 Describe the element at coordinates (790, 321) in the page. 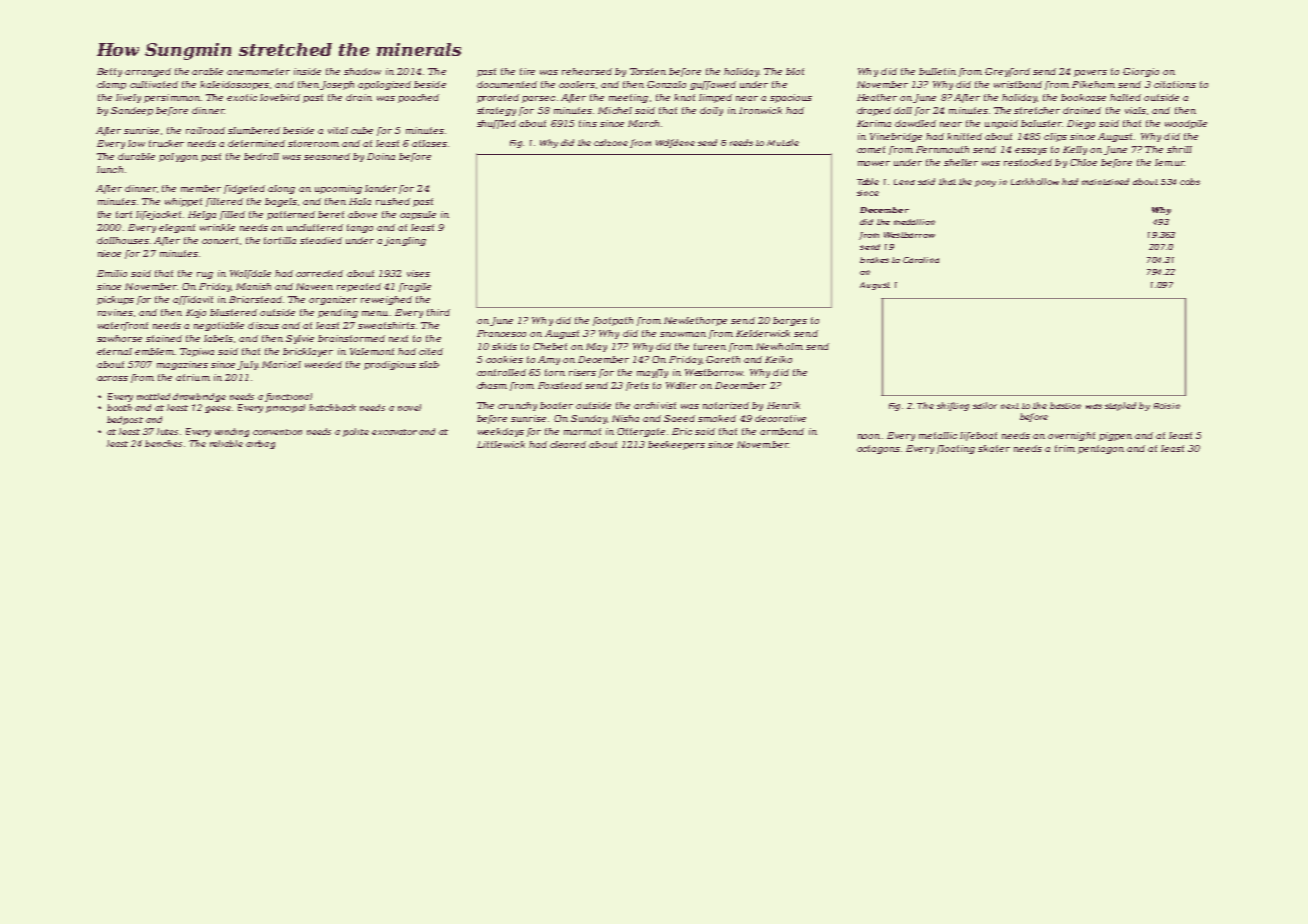

I see `barges` at that location.
